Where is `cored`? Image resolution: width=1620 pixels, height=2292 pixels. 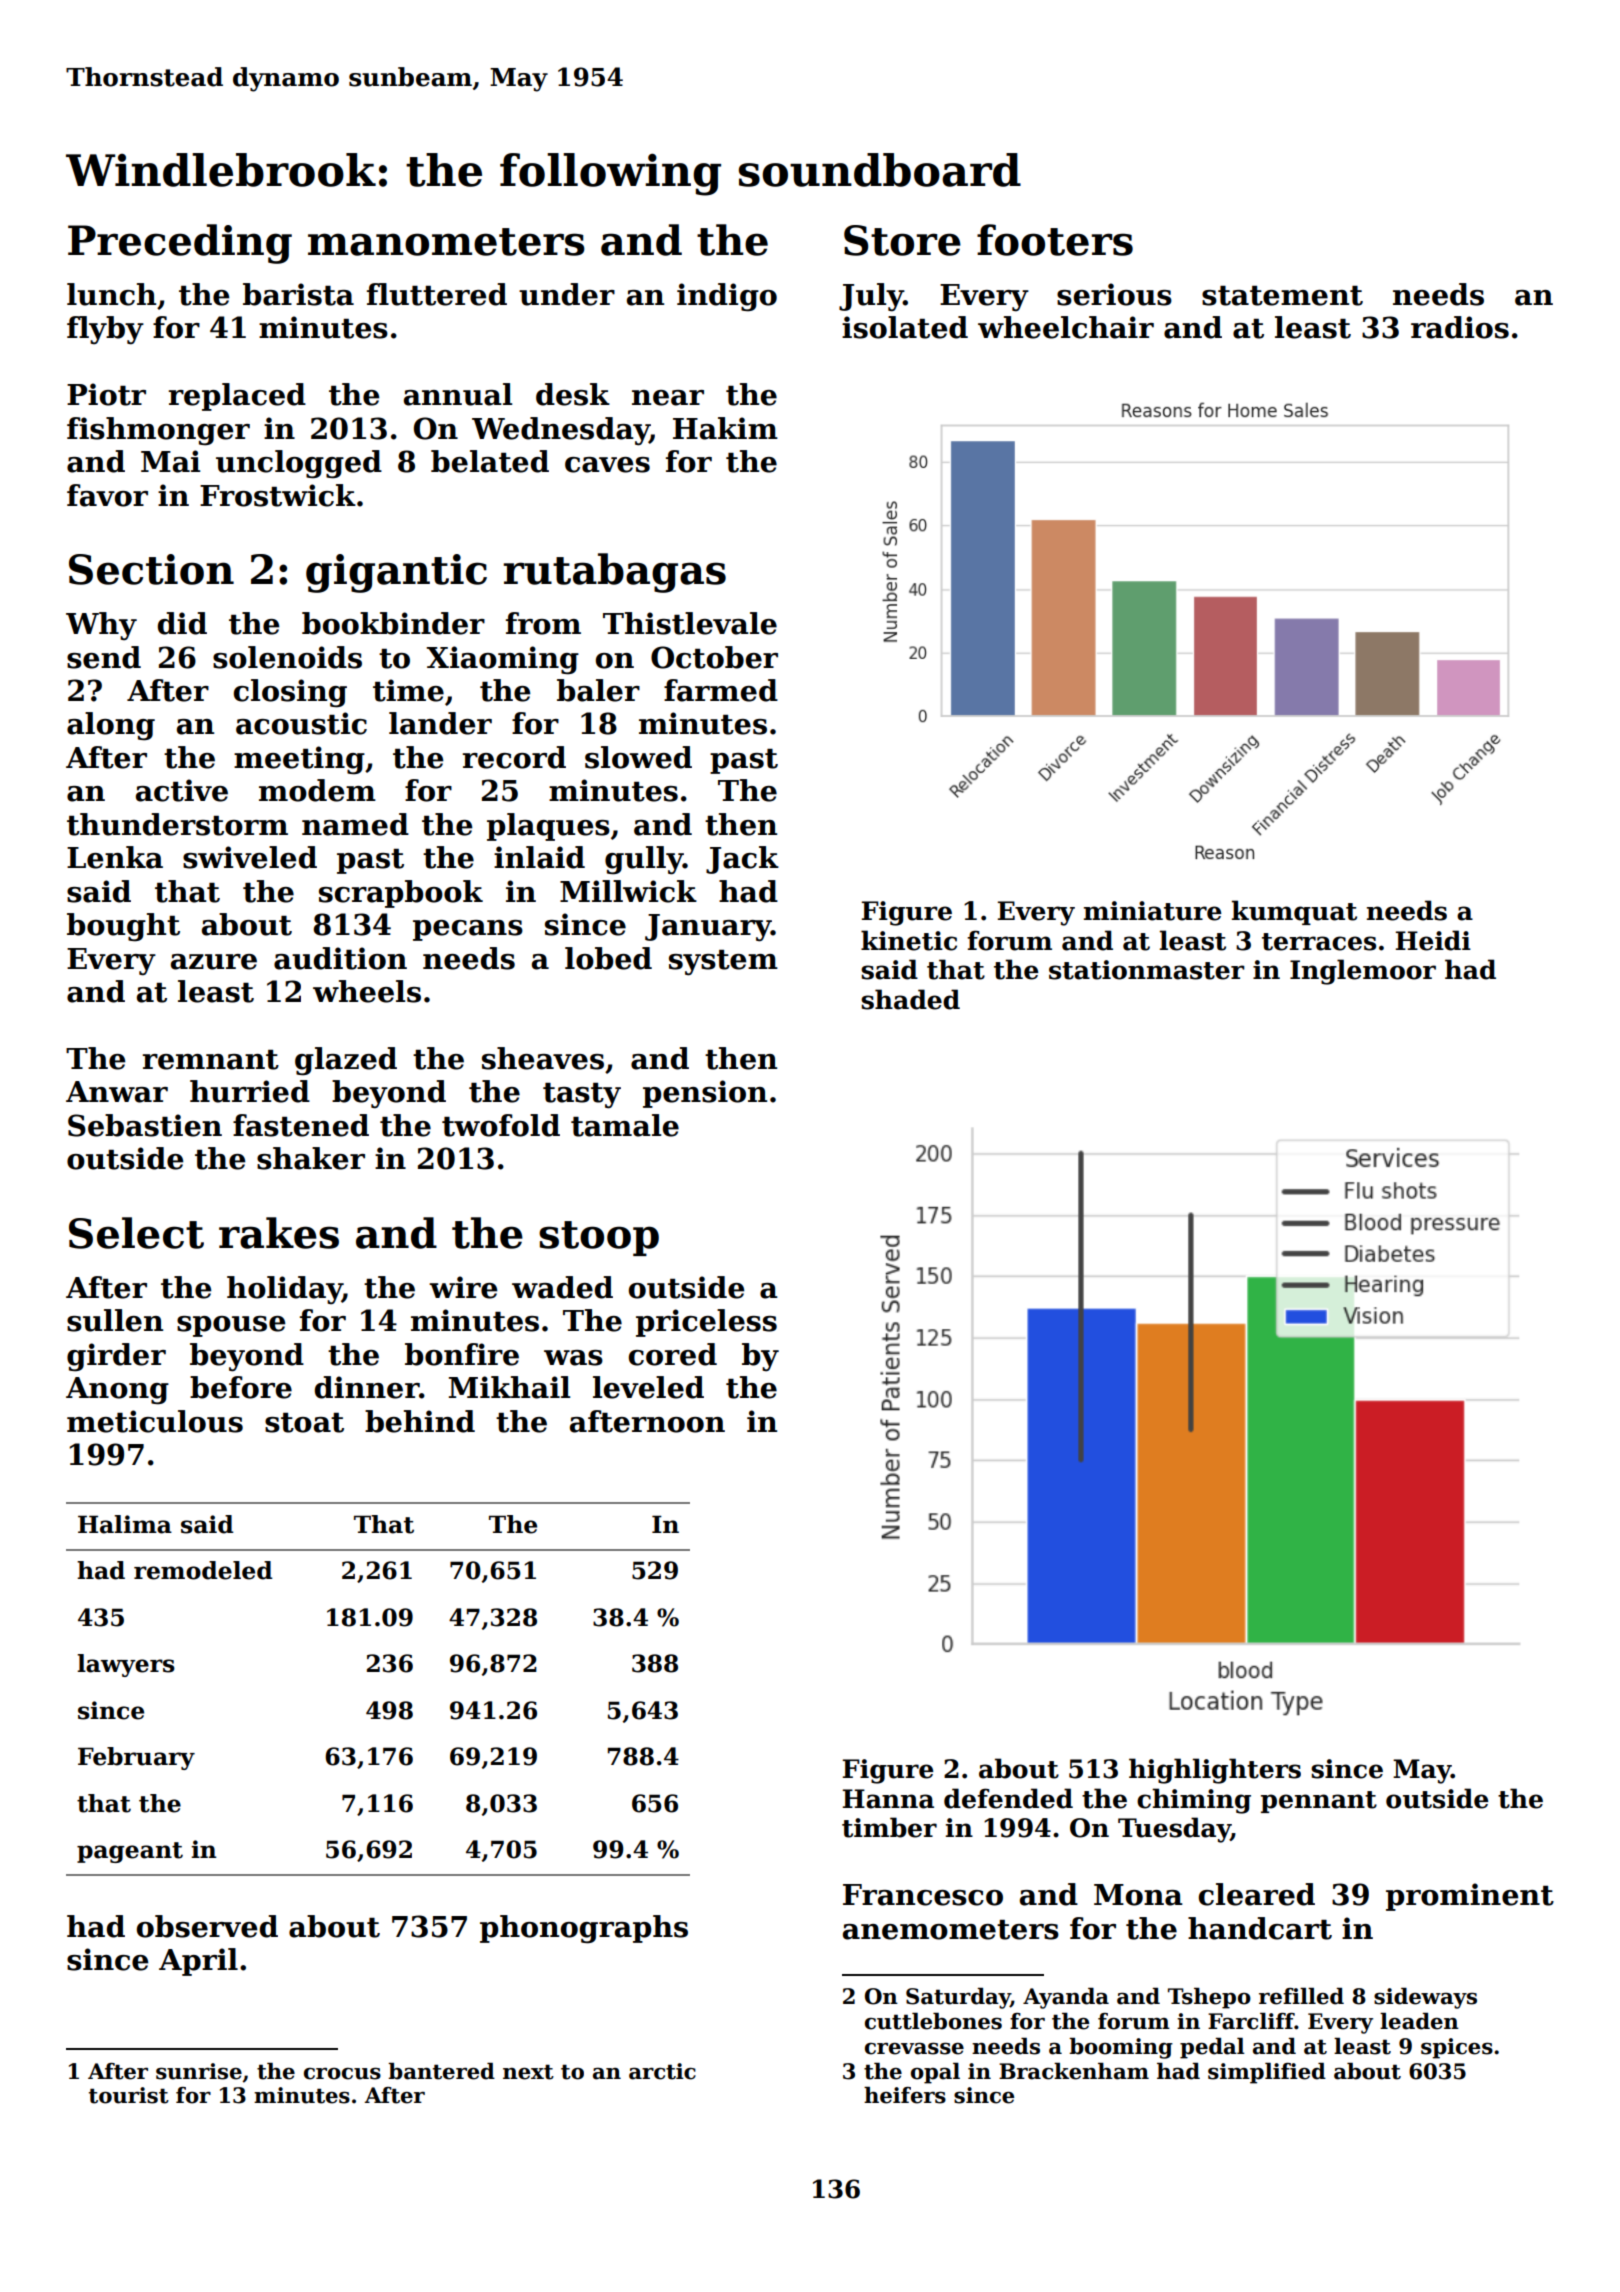
cored is located at coordinates (673, 1354).
